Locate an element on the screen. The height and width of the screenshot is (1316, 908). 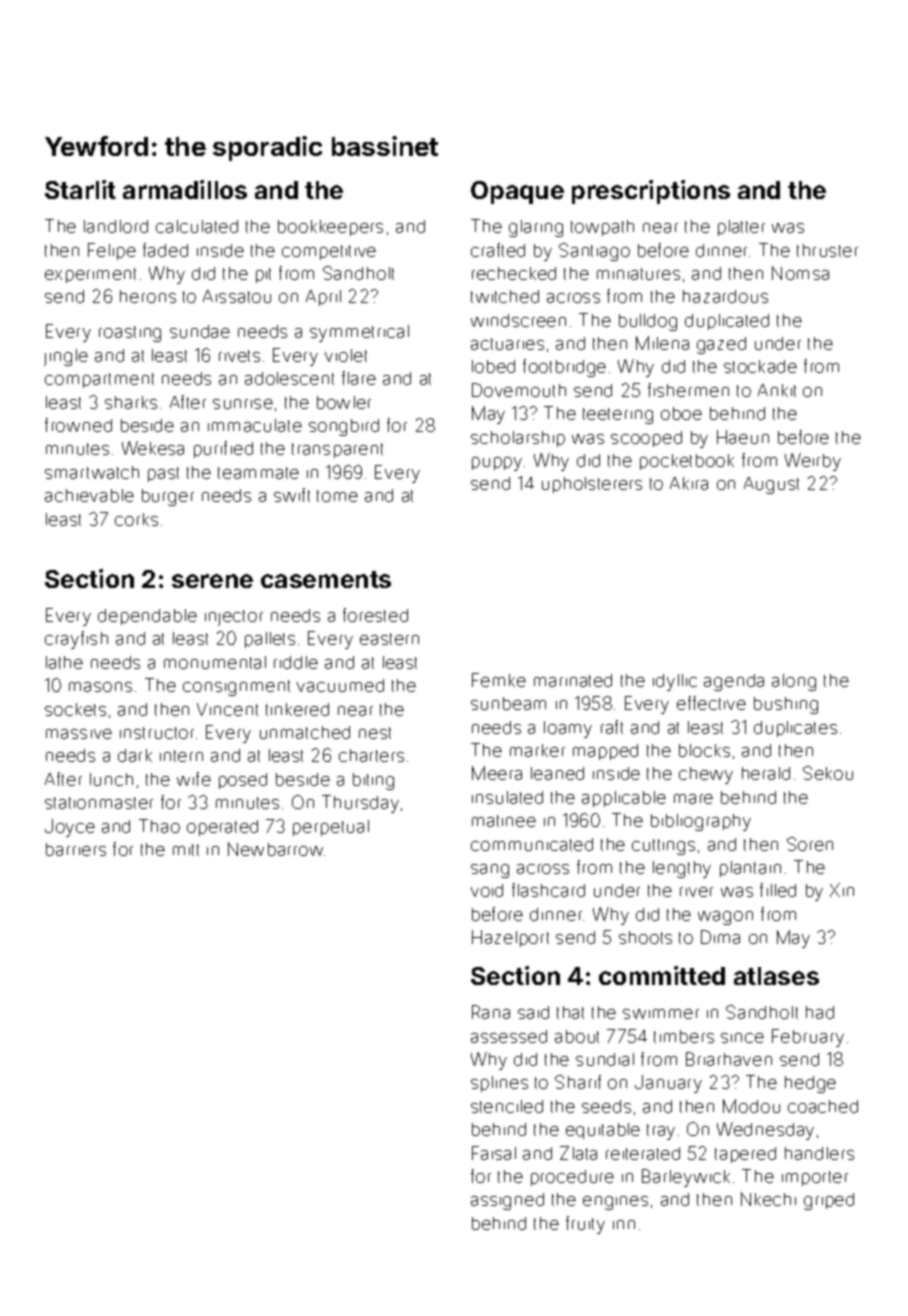
Soren is located at coordinates (810, 844).
